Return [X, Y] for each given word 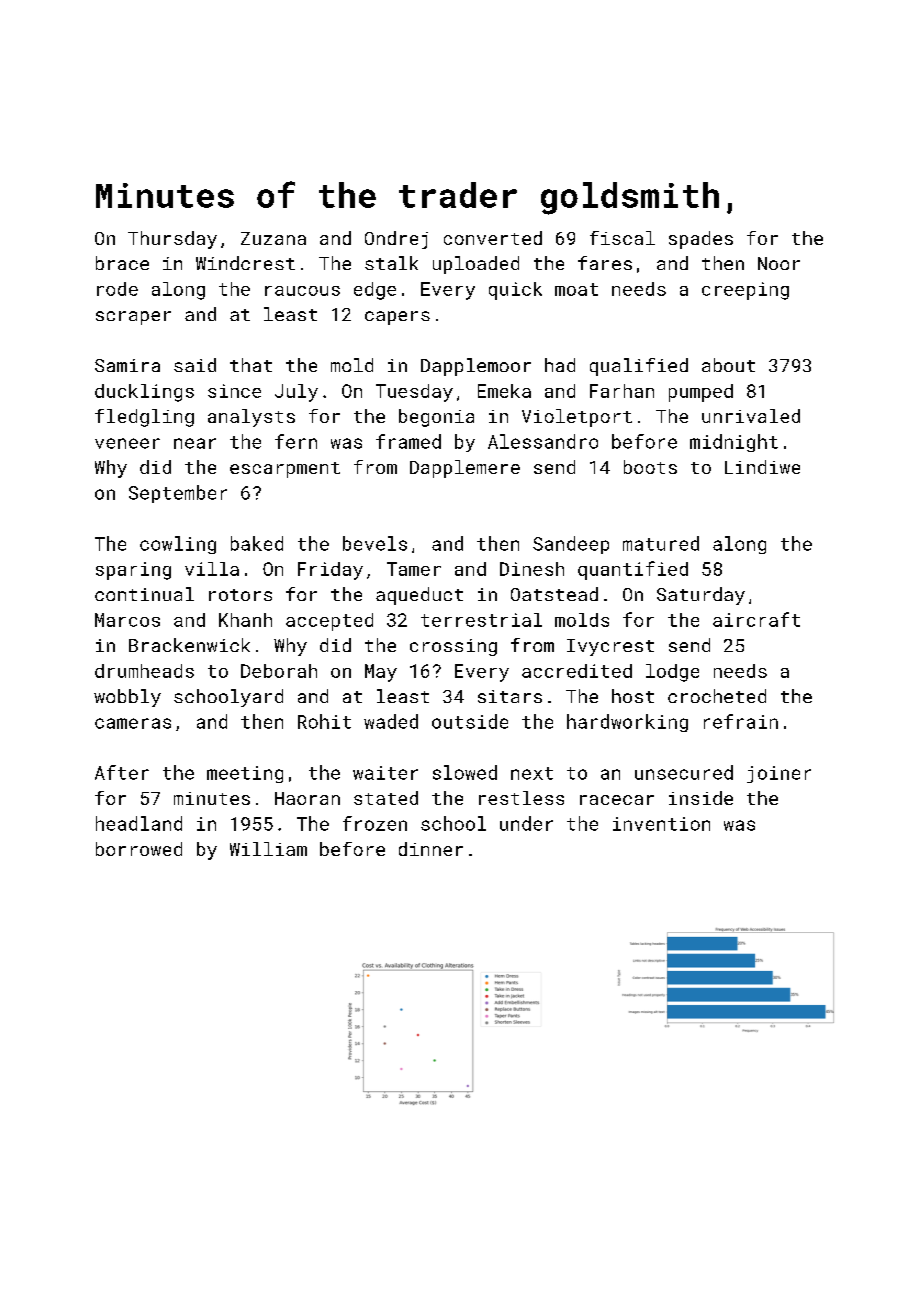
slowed [465, 772]
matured [661, 543]
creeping [745, 291]
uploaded [476, 265]
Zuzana [273, 238]
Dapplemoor [476, 367]
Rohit [324, 721]
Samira [127, 365]
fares [605, 263]
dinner [431, 849]
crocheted [717, 696]
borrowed [139, 849]
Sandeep [571, 545]
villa [212, 569]
